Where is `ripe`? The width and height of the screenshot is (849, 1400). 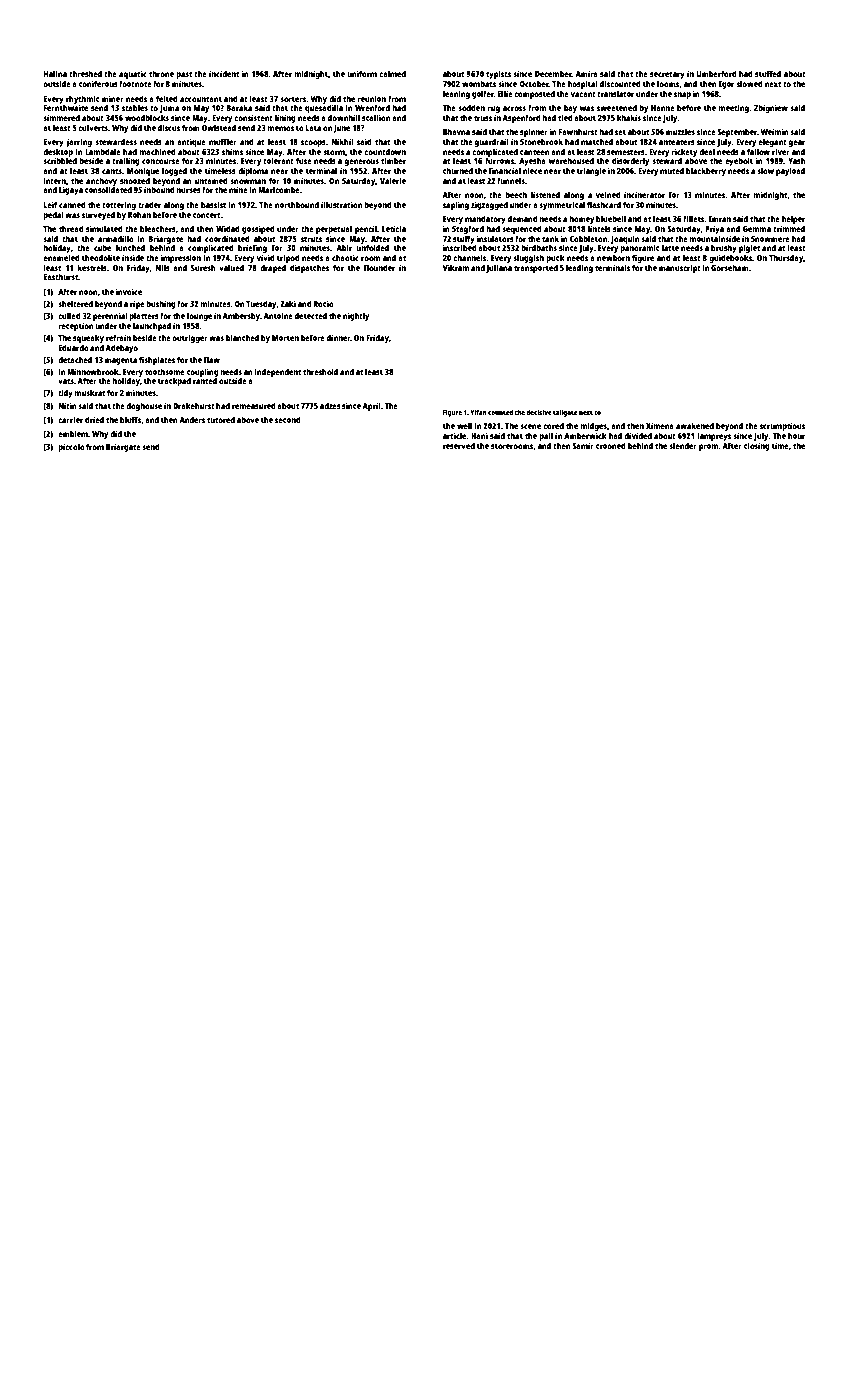
ripe is located at coordinates (137, 304).
